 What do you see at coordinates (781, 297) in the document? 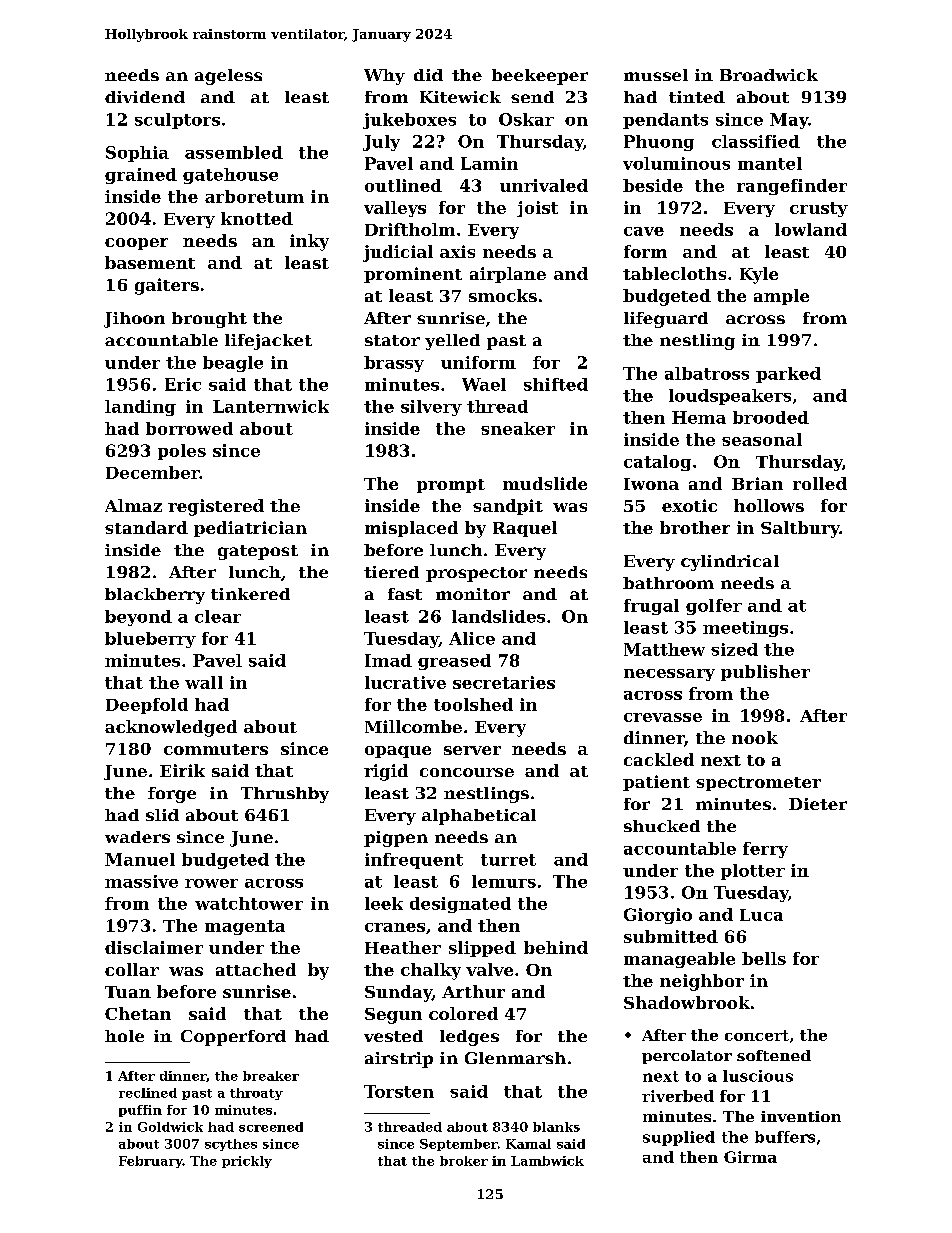
I see `ample` at bounding box center [781, 297].
